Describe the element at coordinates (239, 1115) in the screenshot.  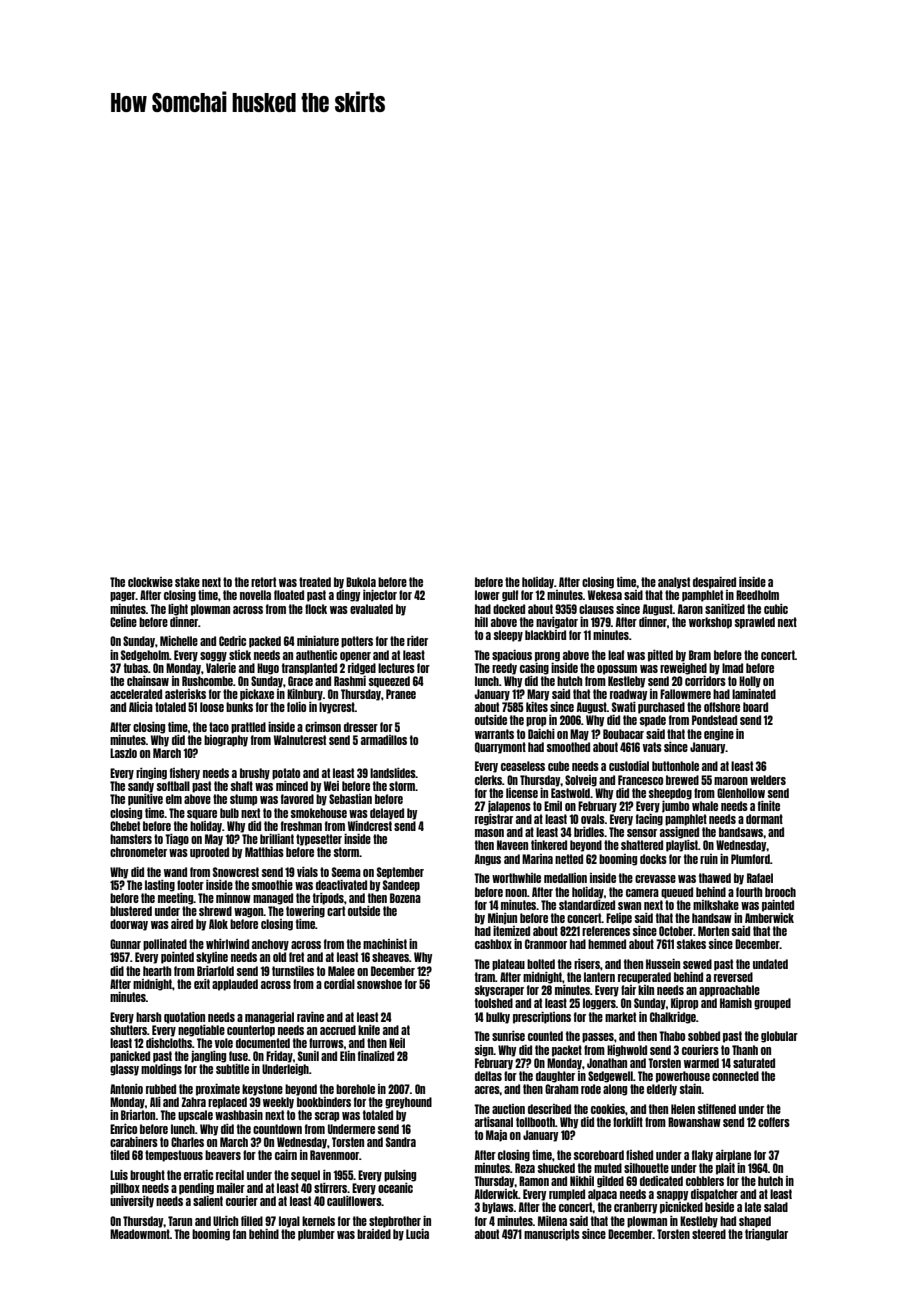
I see `washbasin` at that location.
